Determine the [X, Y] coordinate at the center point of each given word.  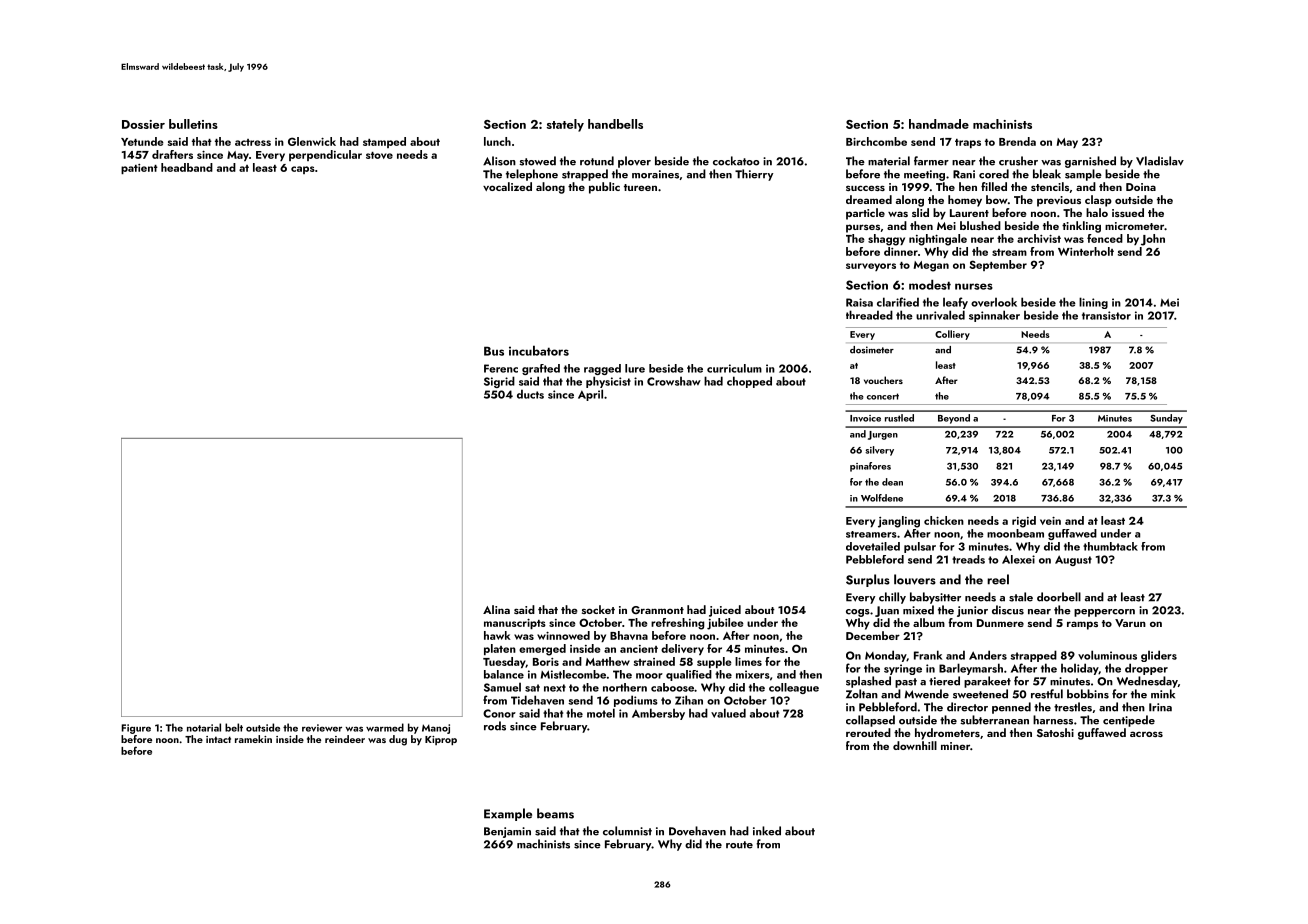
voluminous [1107, 655]
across [1146, 734]
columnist [627, 831]
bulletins [193, 124]
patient [139, 169]
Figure [136, 729]
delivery [682, 649]
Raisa [859, 302]
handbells [615, 124]
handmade [939, 124]
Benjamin [507, 832]
